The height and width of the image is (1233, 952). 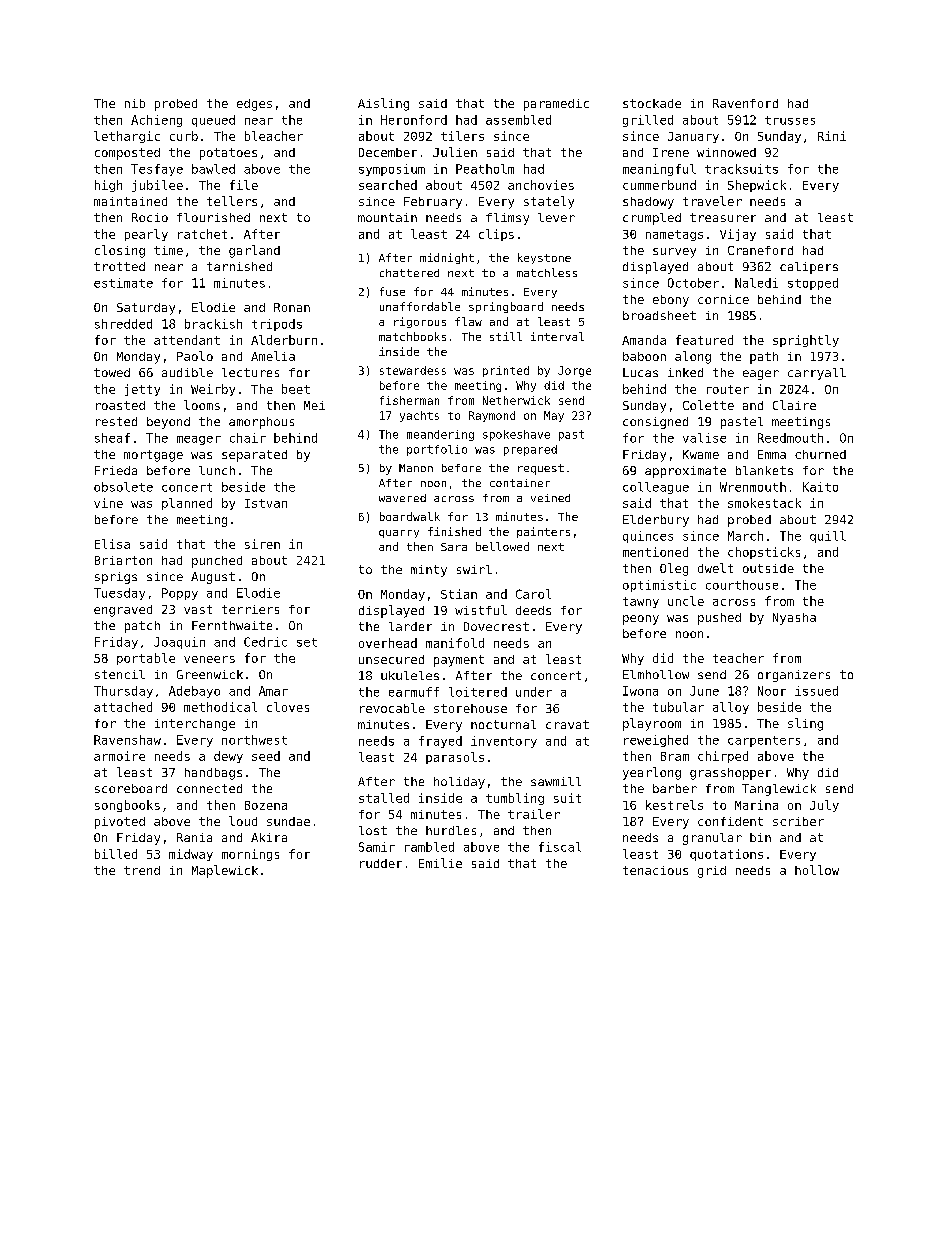 What do you see at coordinates (655, 423) in the image?
I see `consigned` at bounding box center [655, 423].
